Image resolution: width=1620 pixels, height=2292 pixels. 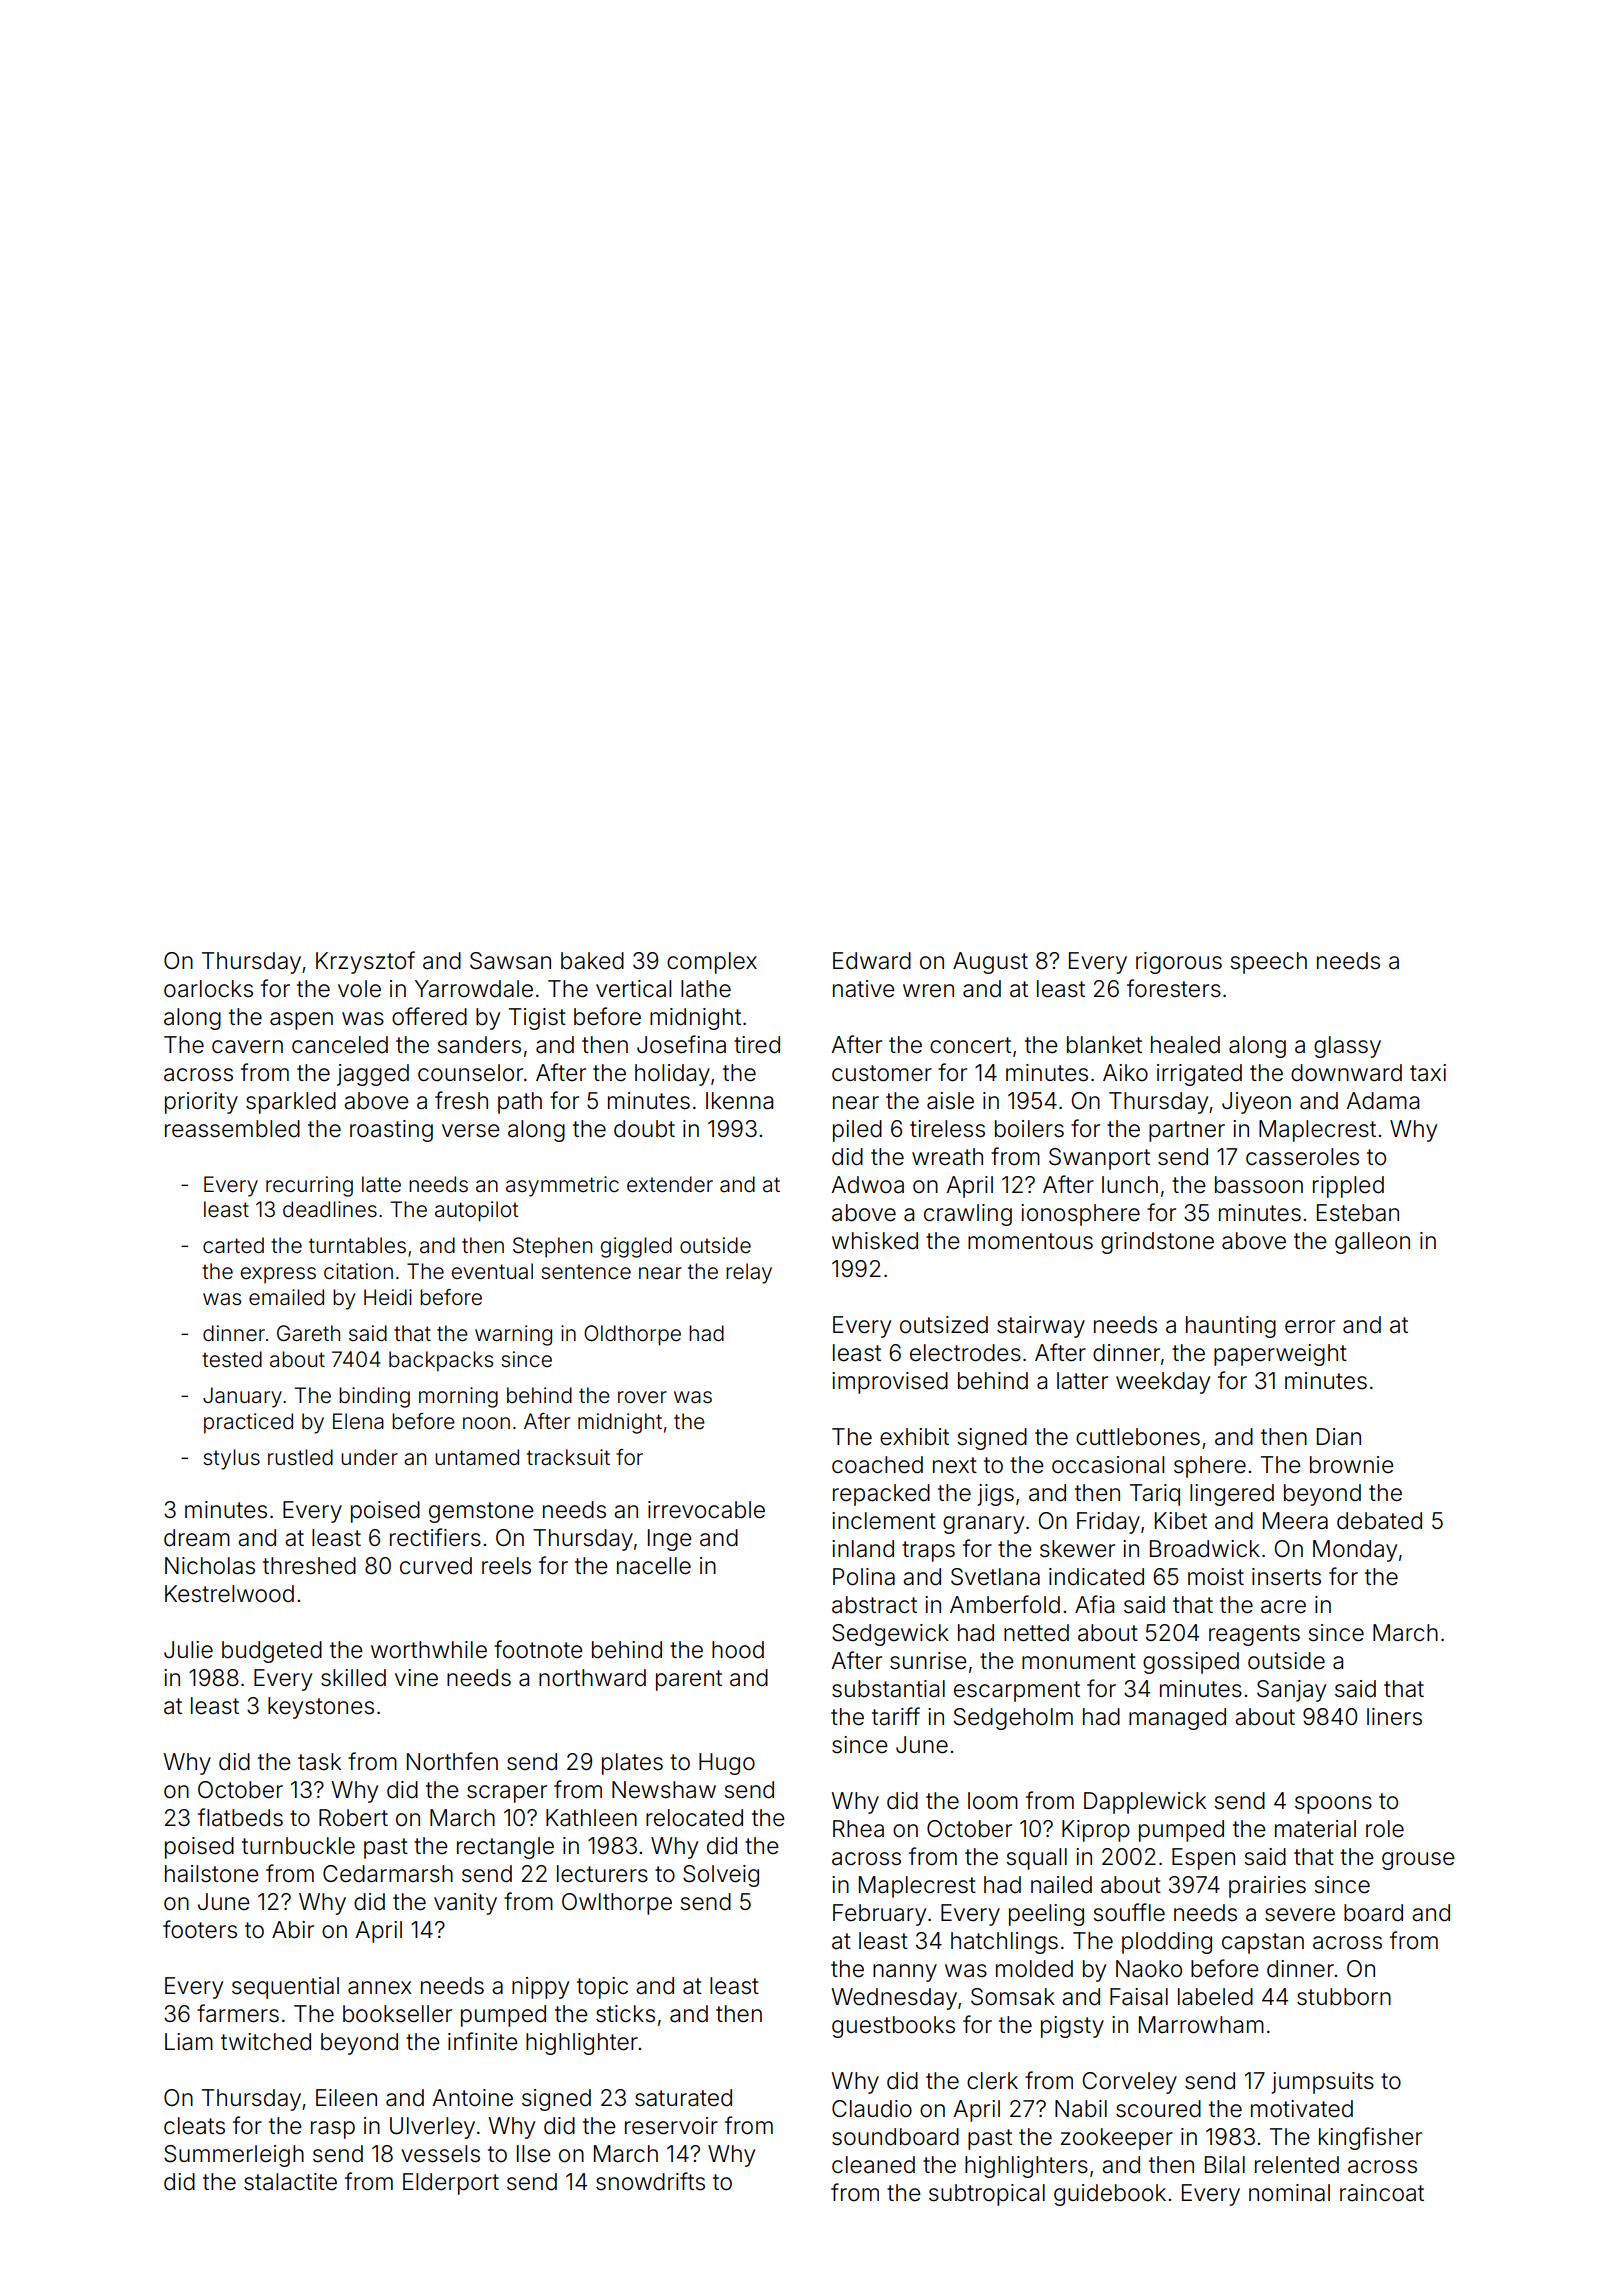 I want to click on Summerleigh, so click(x=234, y=2156).
